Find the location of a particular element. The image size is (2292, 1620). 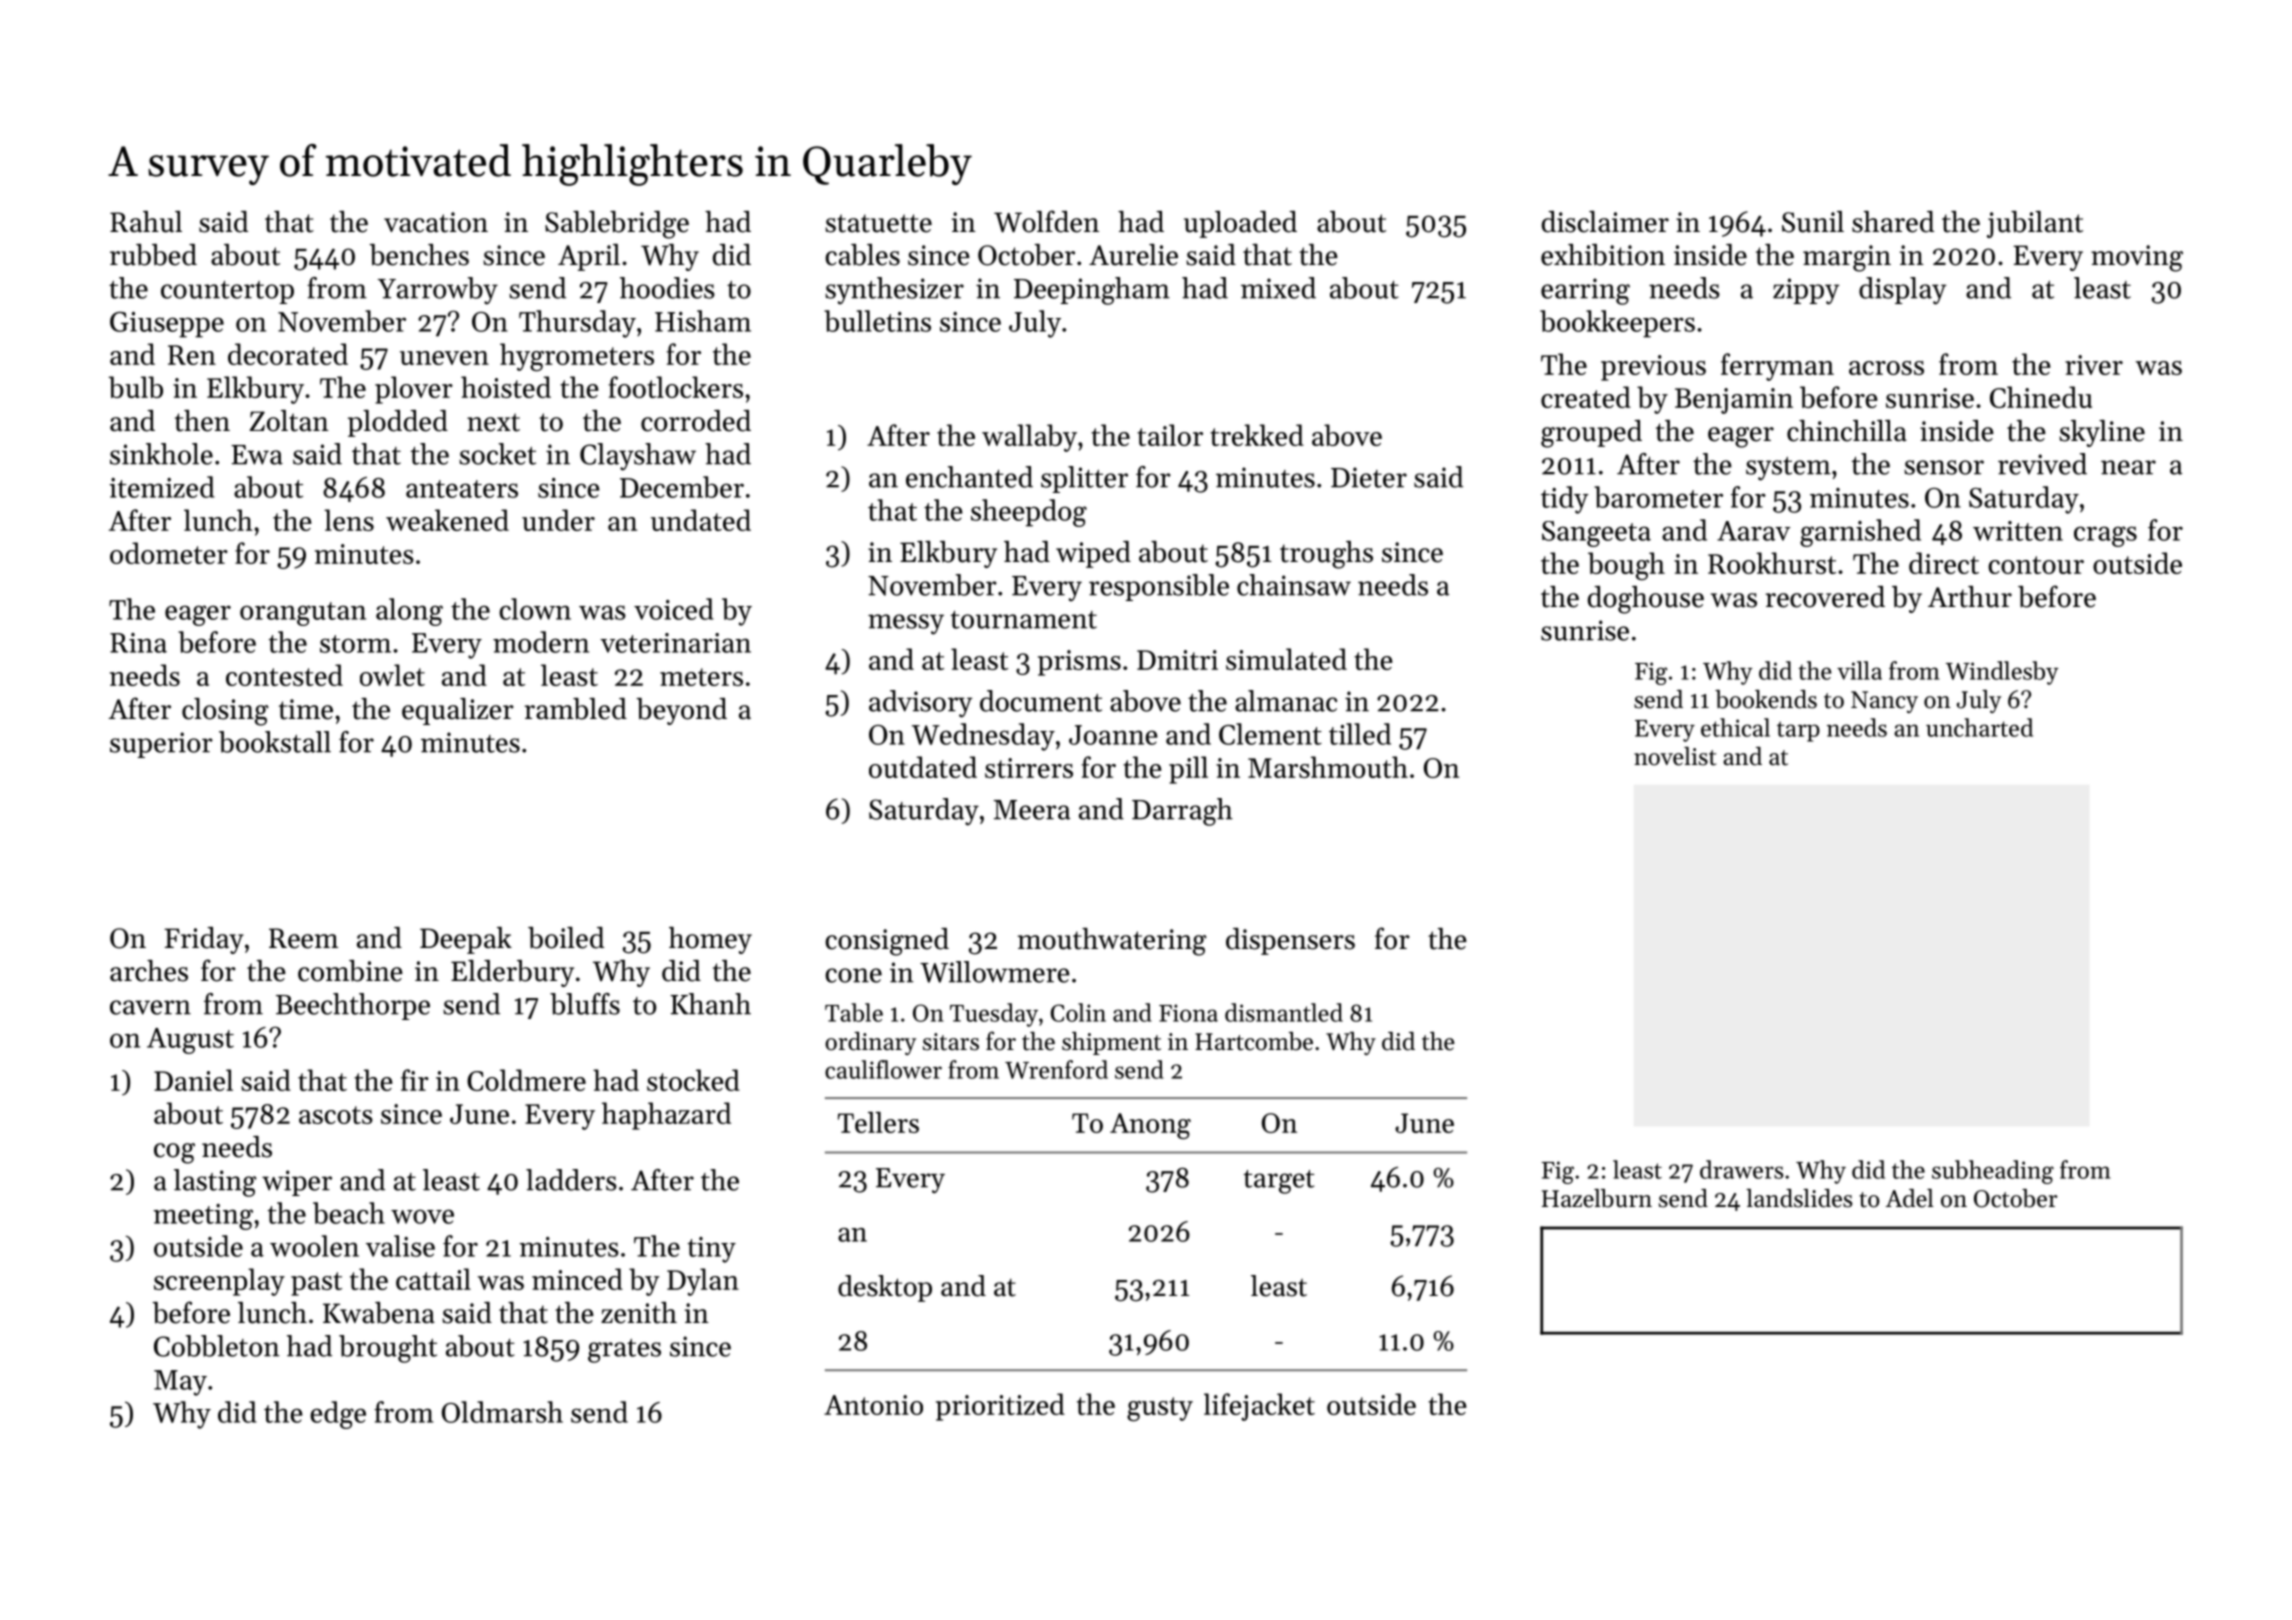

troughs is located at coordinates (1326, 555).
